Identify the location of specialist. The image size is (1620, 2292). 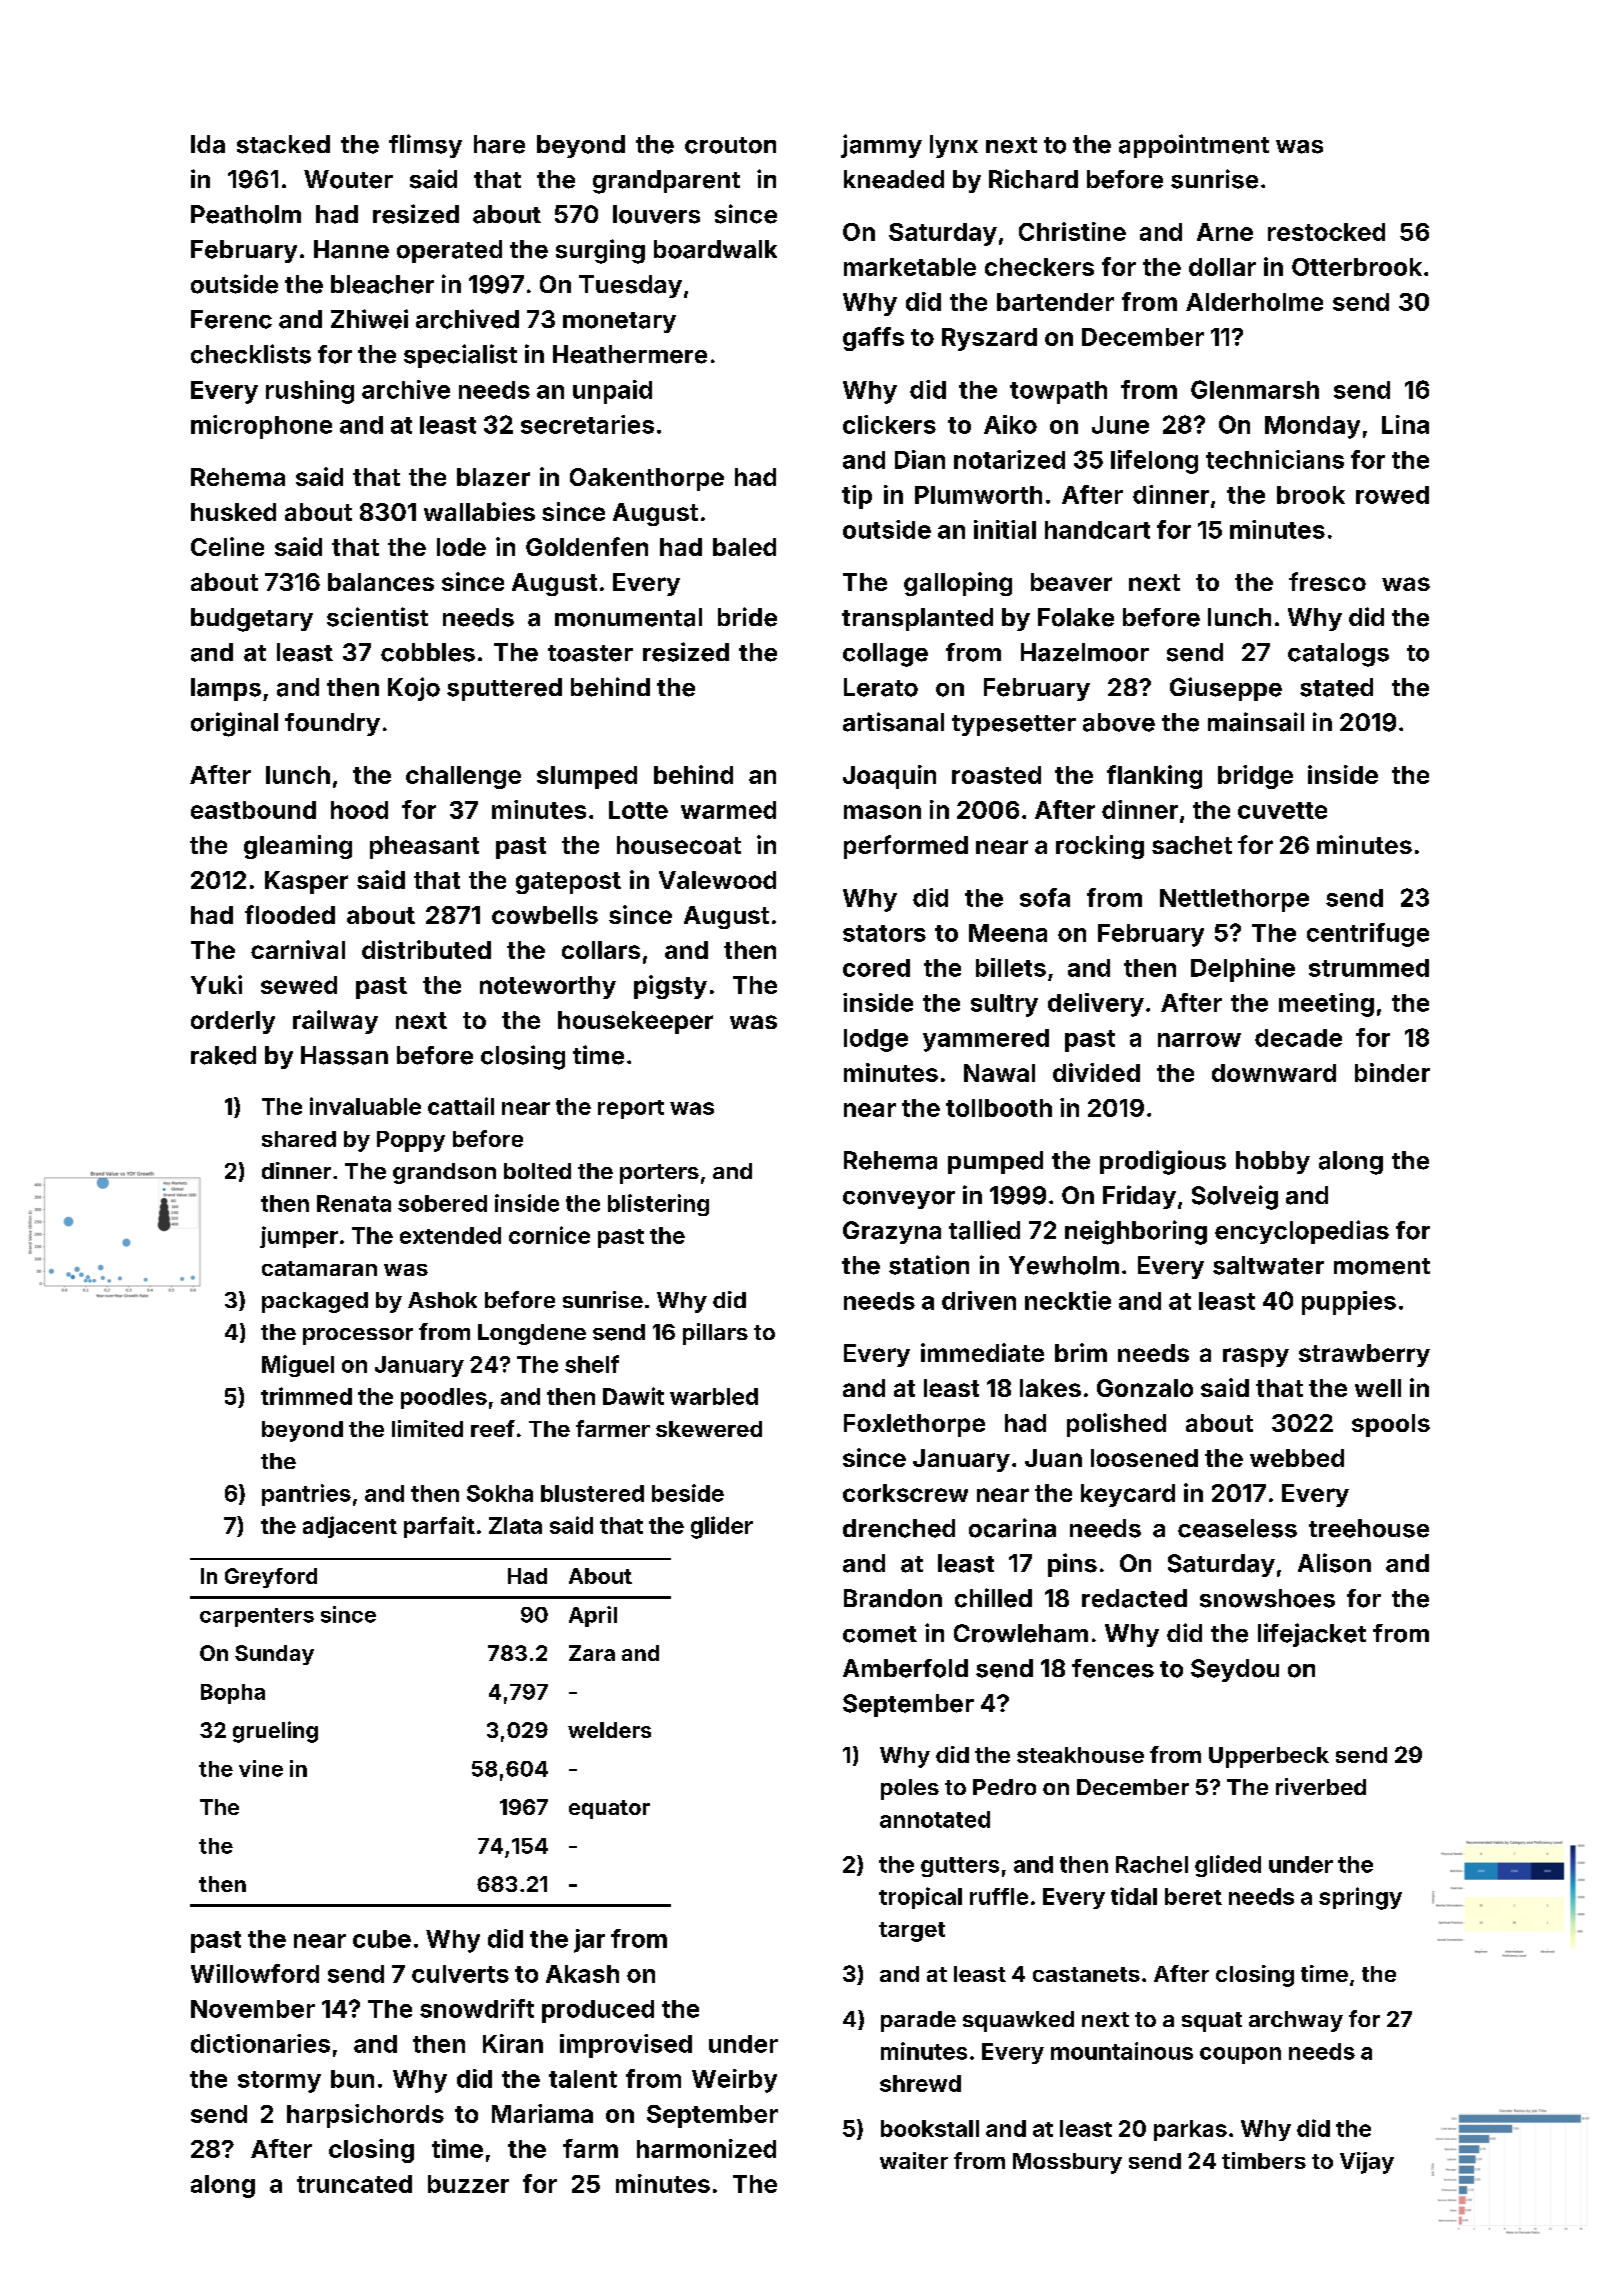
(460, 356).
